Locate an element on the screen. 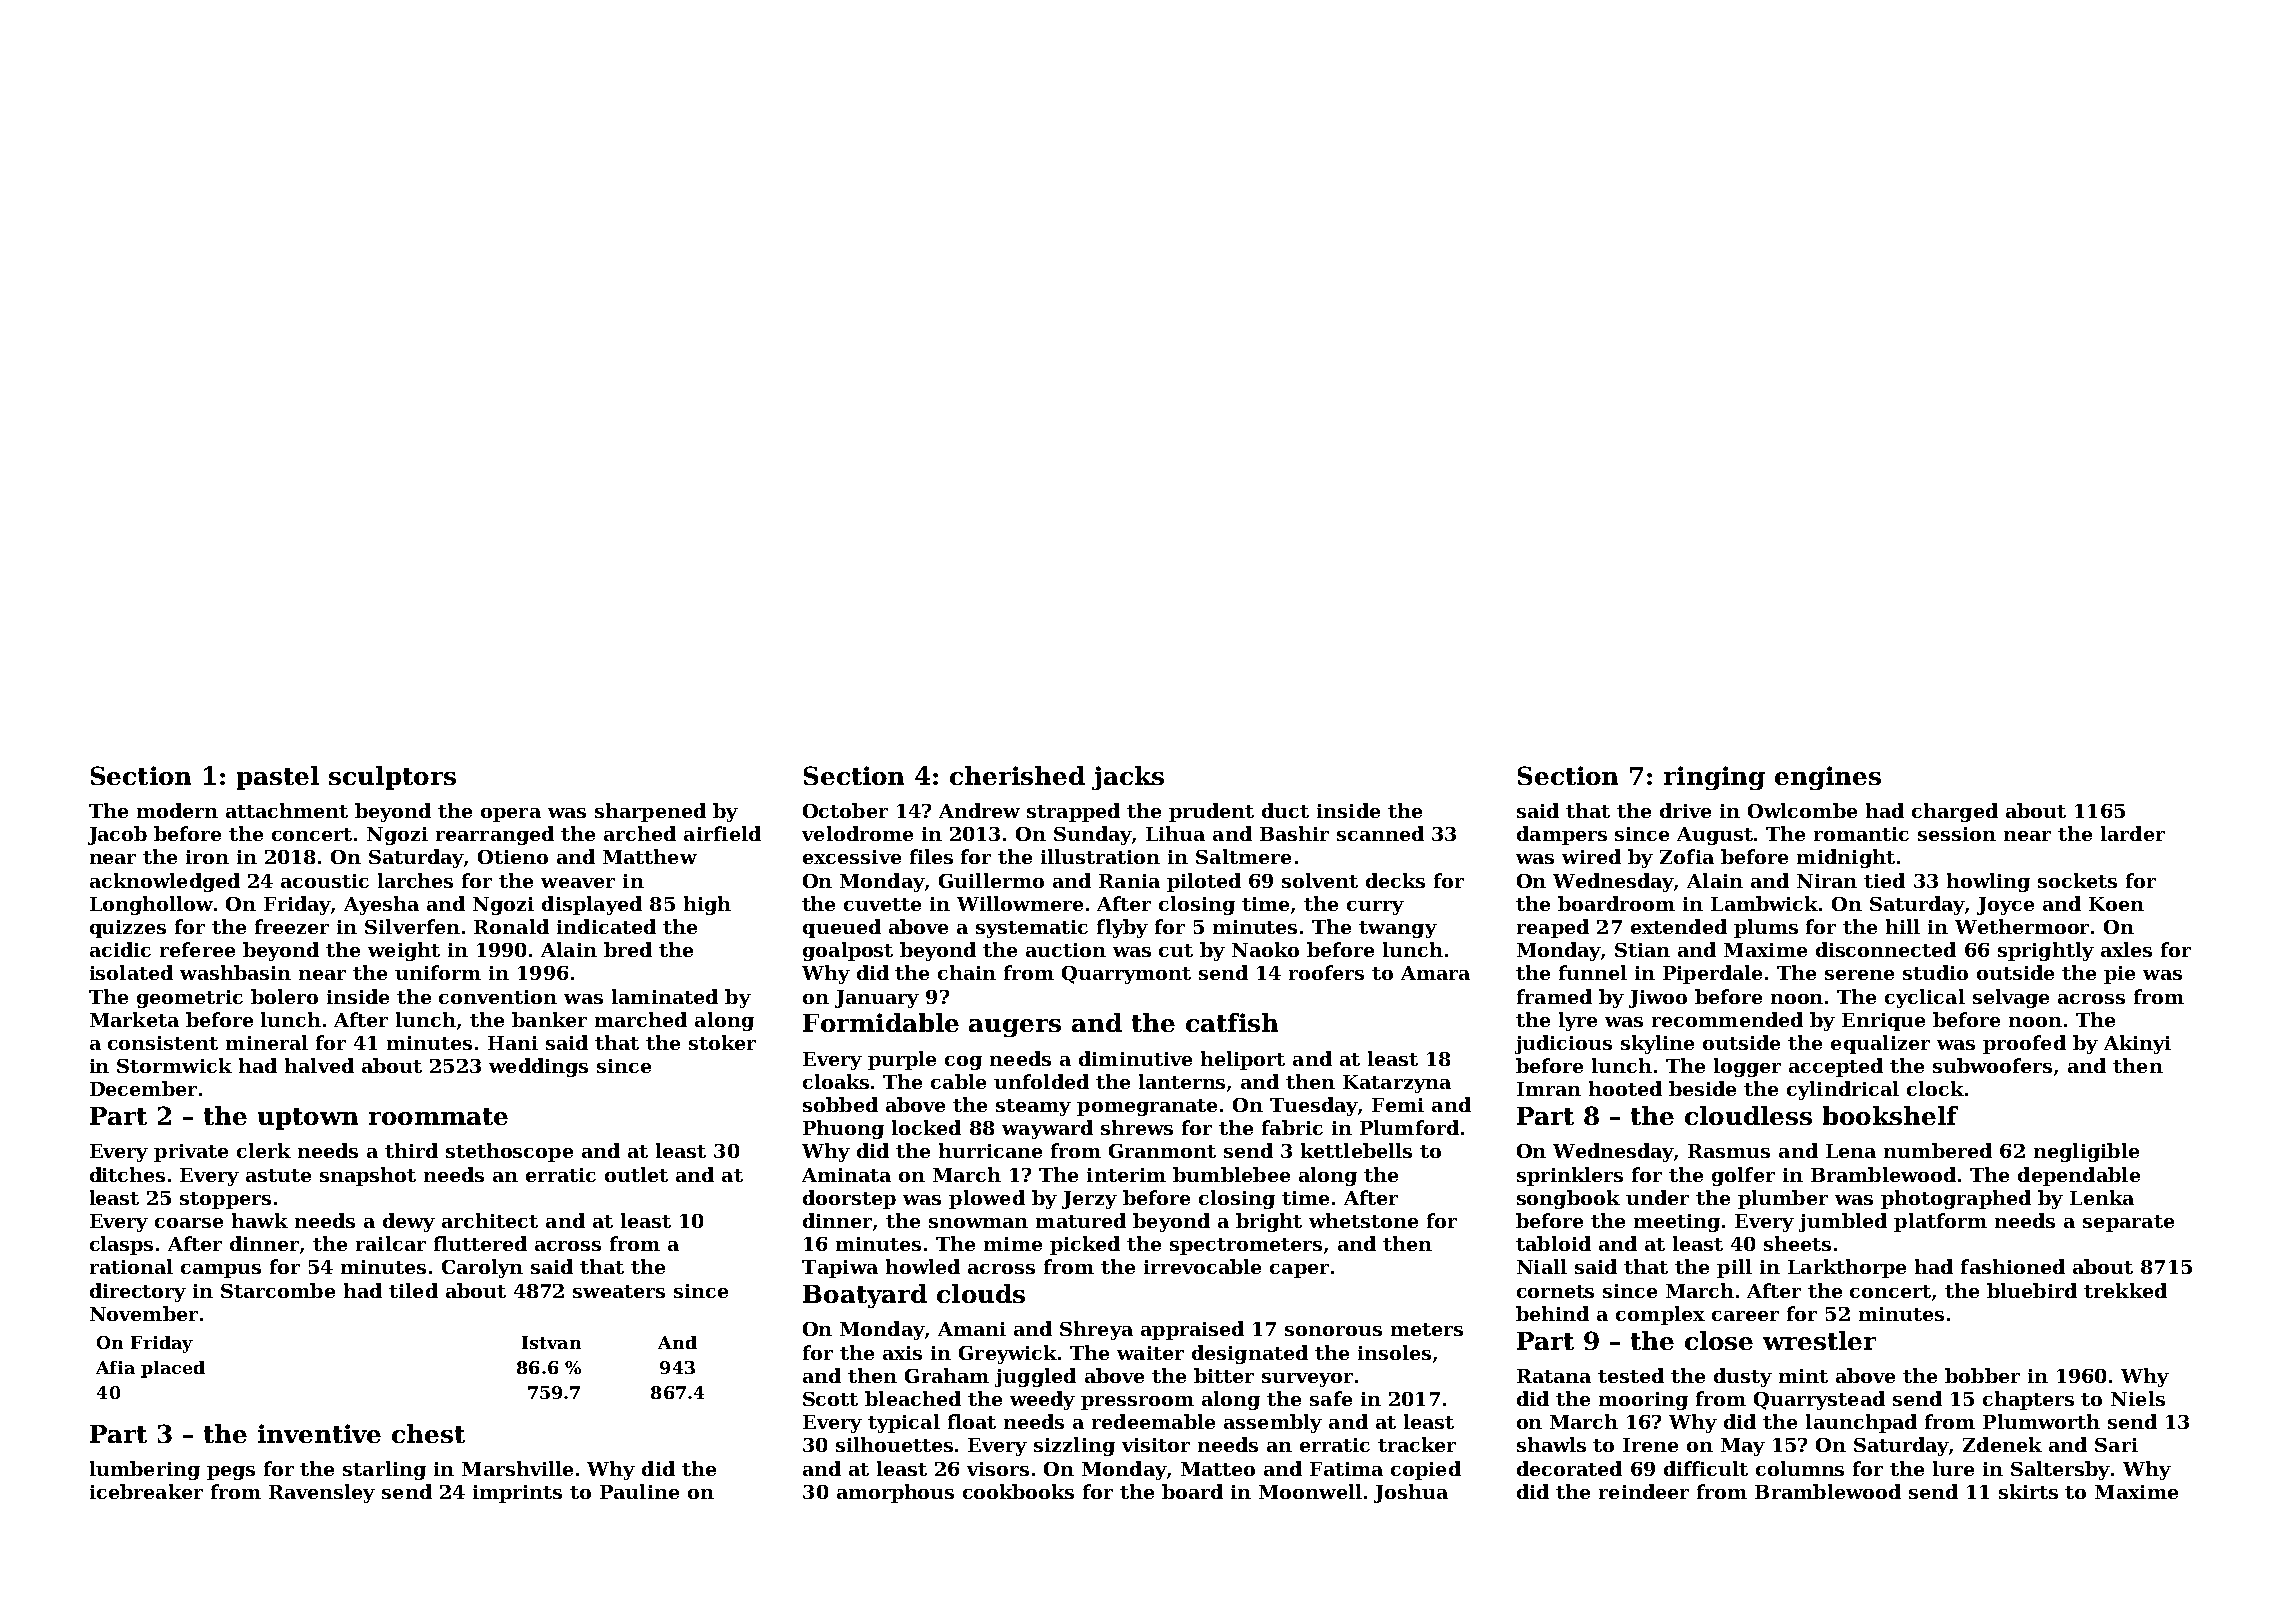 The width and height of the screenshot is (2282, 1614). tabloid is located at coordinates (1553, 1243).
